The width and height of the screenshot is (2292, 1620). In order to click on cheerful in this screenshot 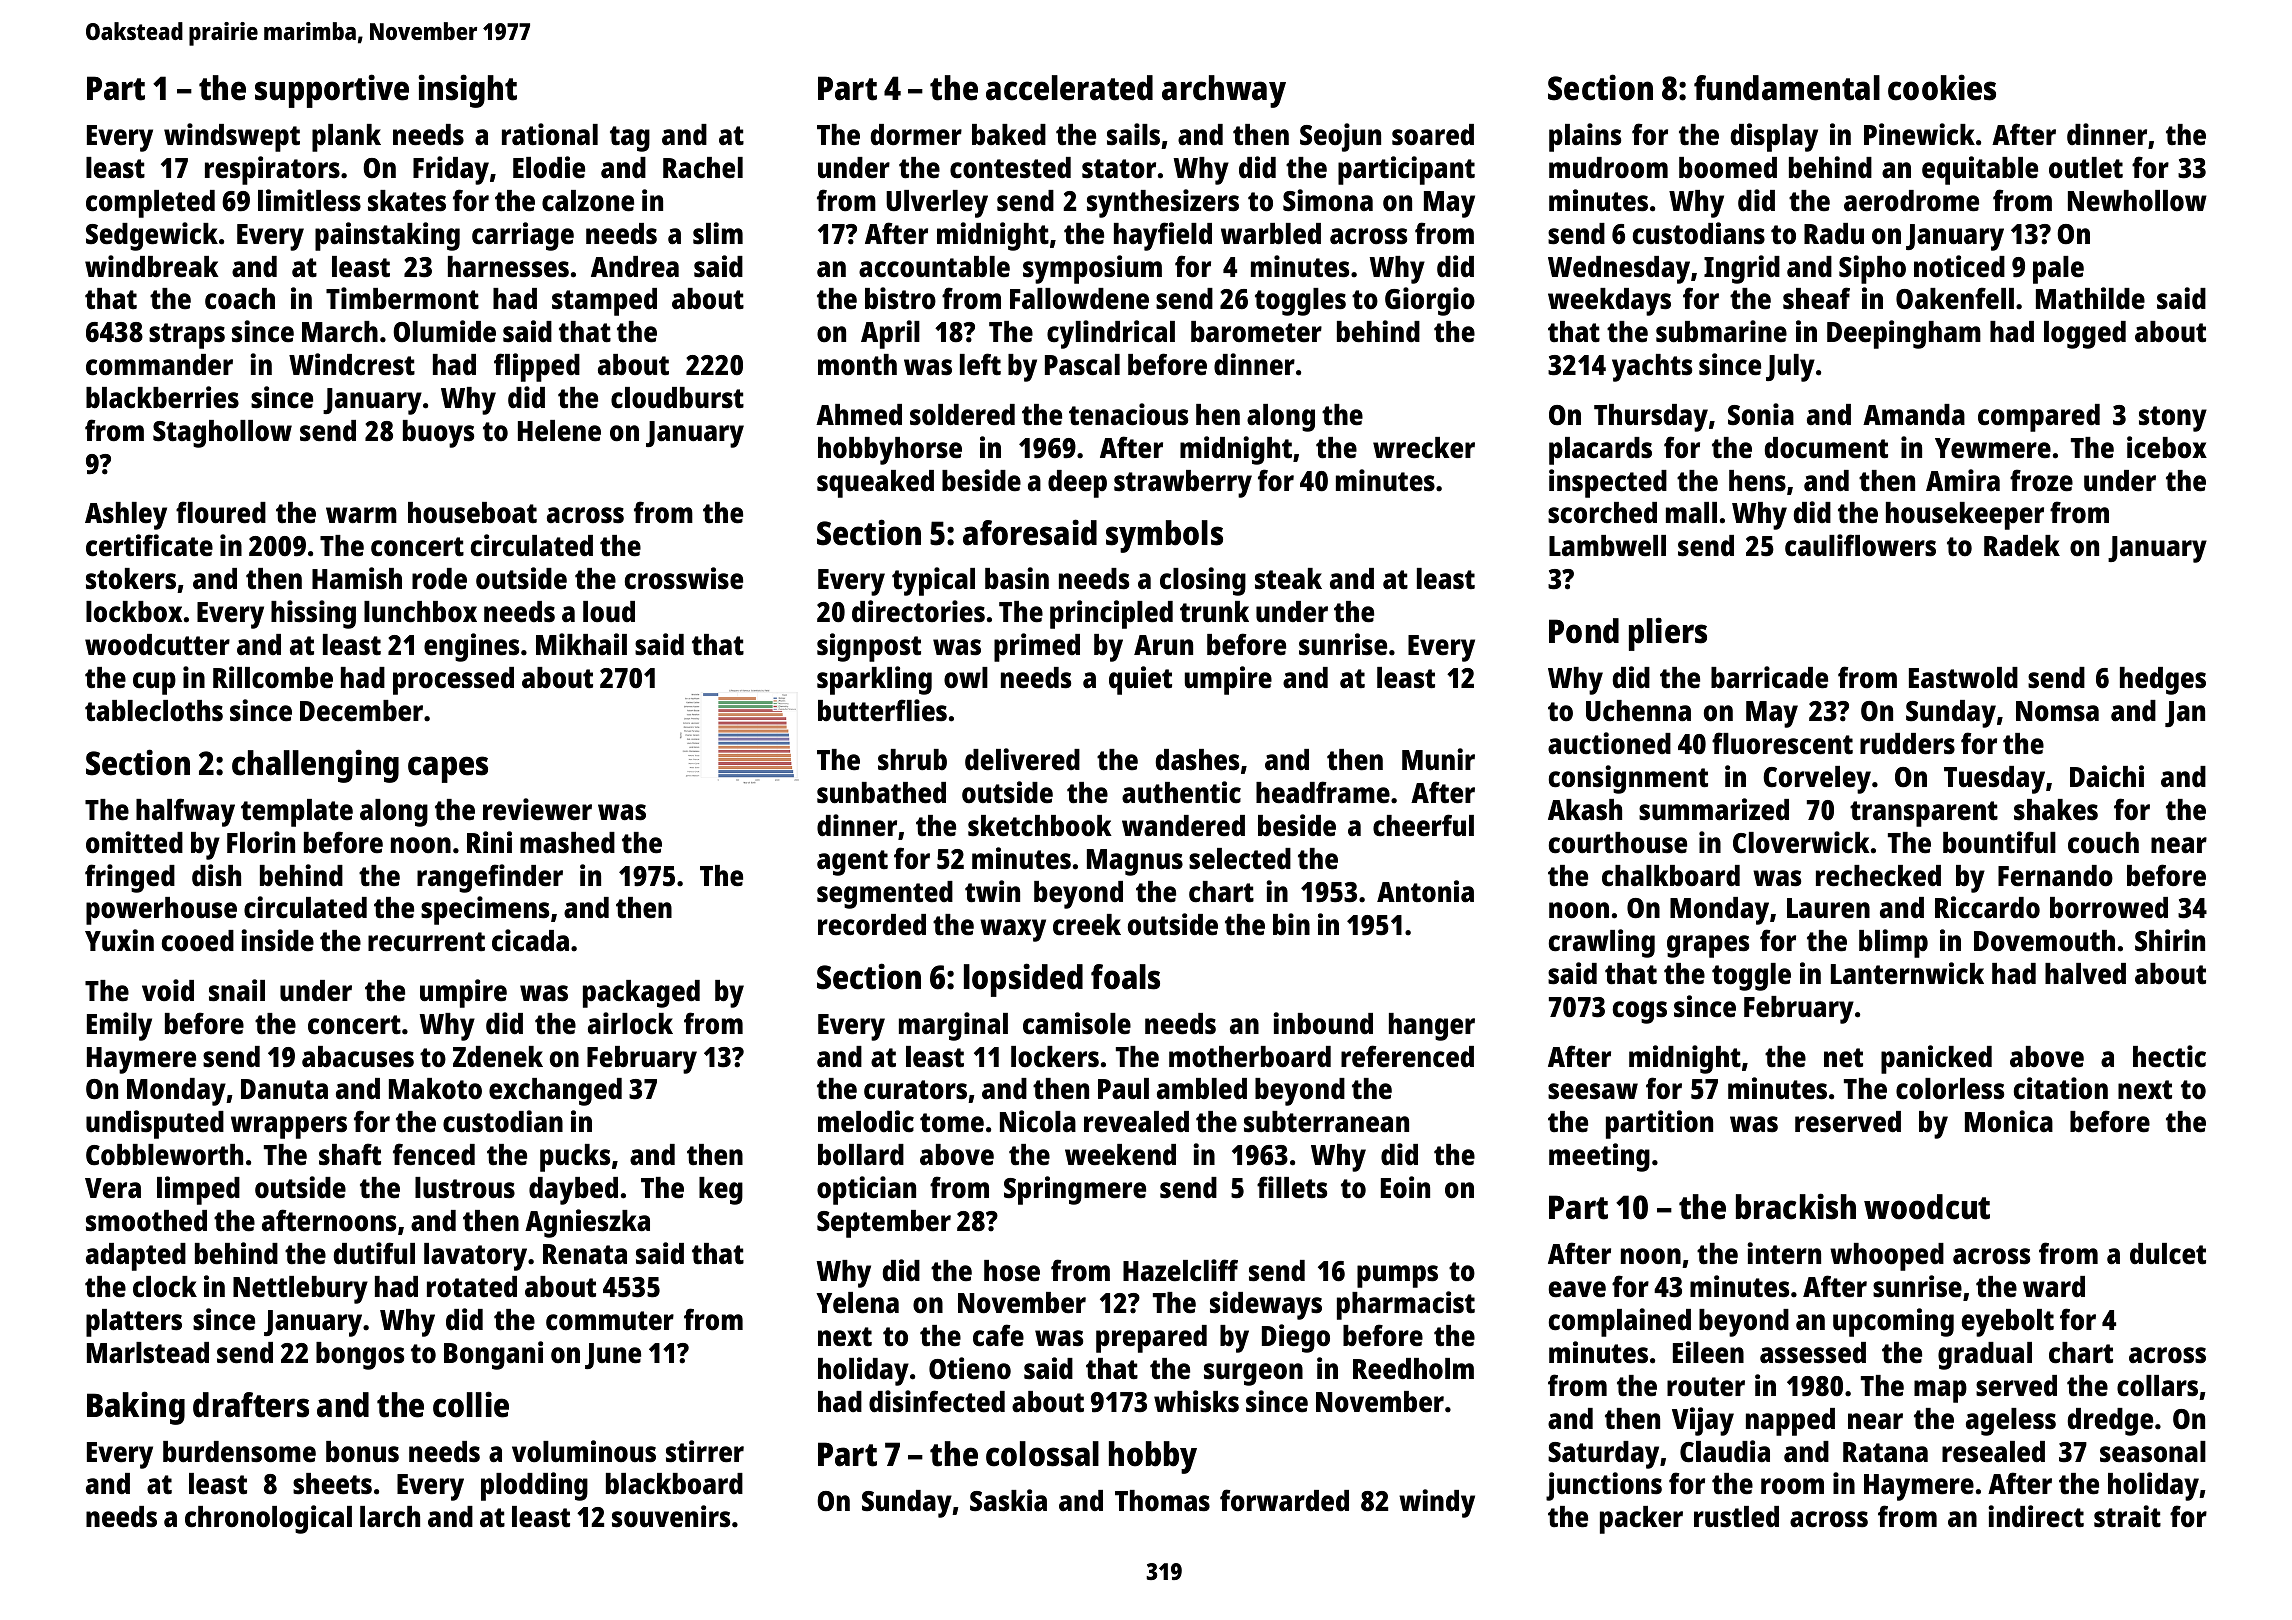, I will do `click(1423, 825)`.
